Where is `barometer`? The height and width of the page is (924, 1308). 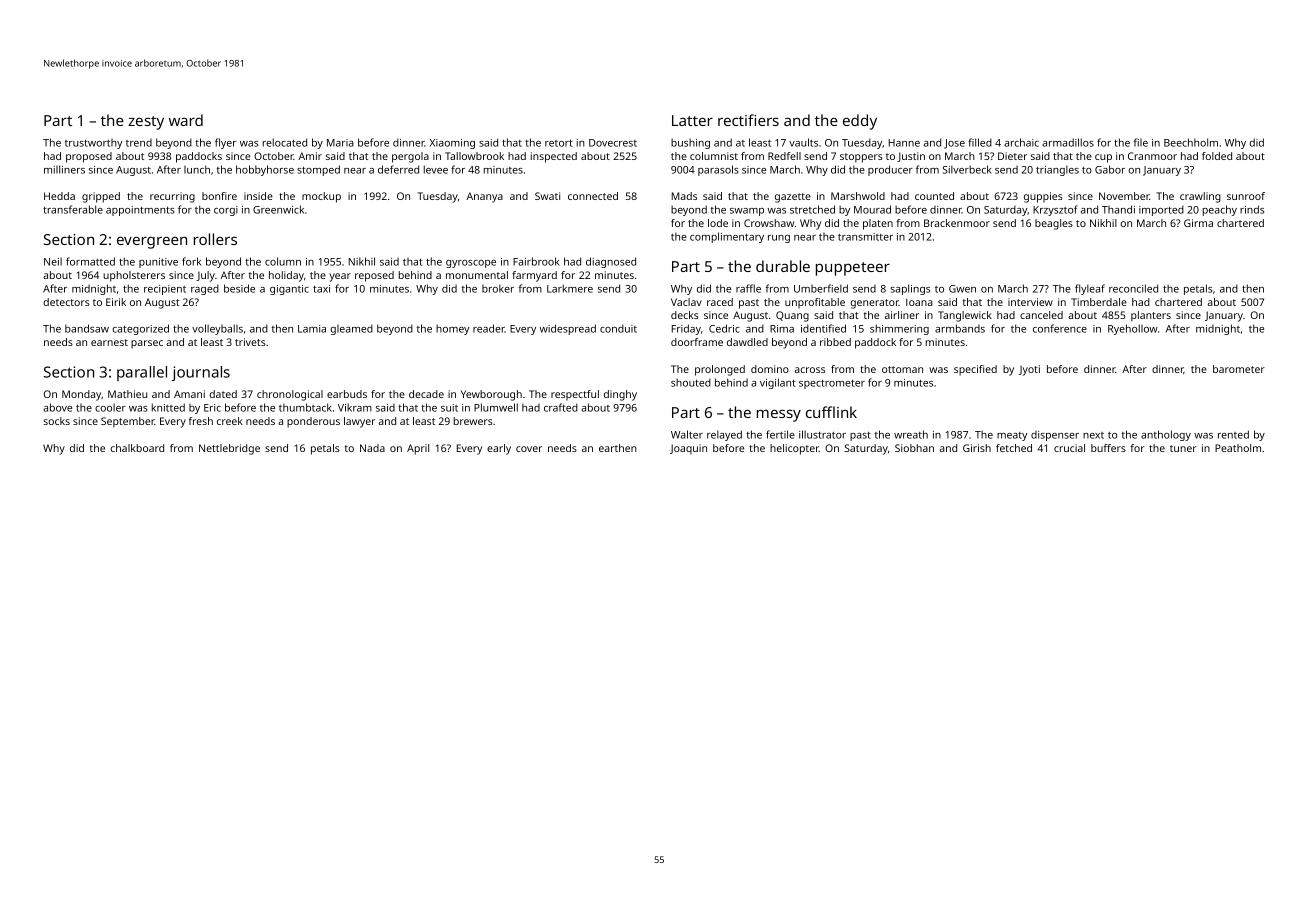
barometer is located at coordinates (1239, 369).
